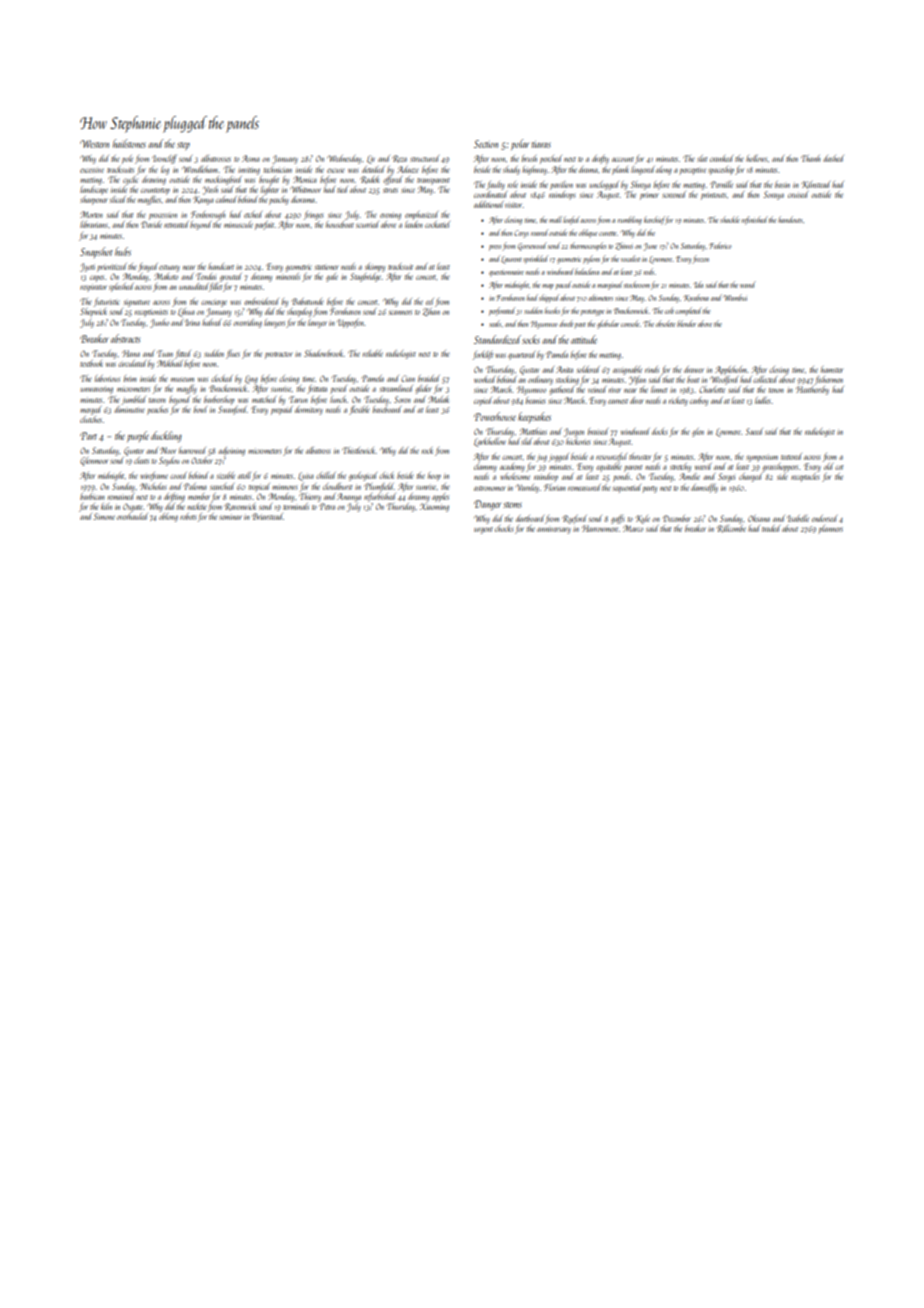  Describe the element at coordinates (373, 353) in the screenshot. I see `reliable` at that location.
